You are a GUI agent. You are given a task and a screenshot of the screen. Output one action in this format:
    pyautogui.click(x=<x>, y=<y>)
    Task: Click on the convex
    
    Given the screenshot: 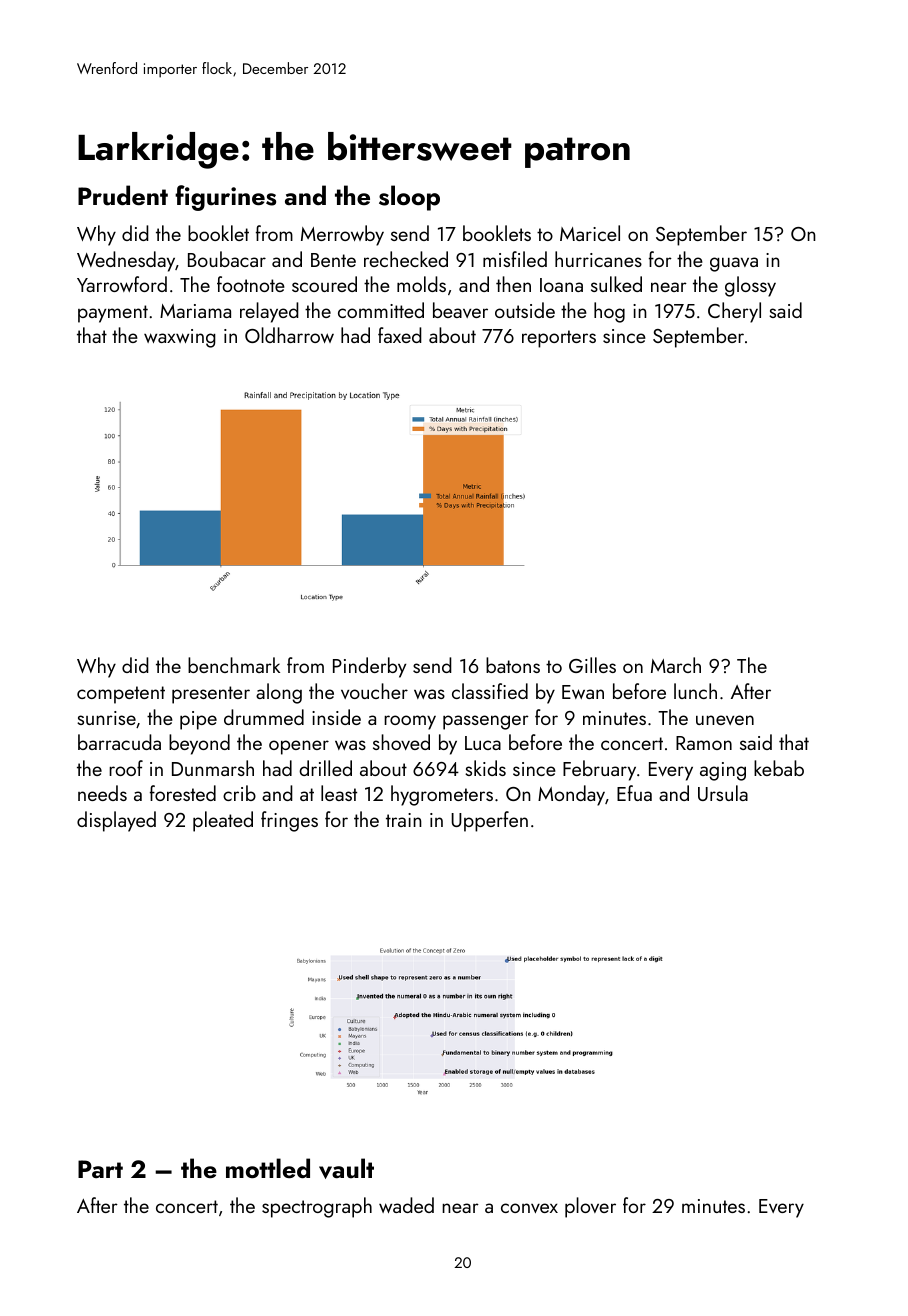 What is the action you would take?
    pyautogui.click(x=529, y=1208)
